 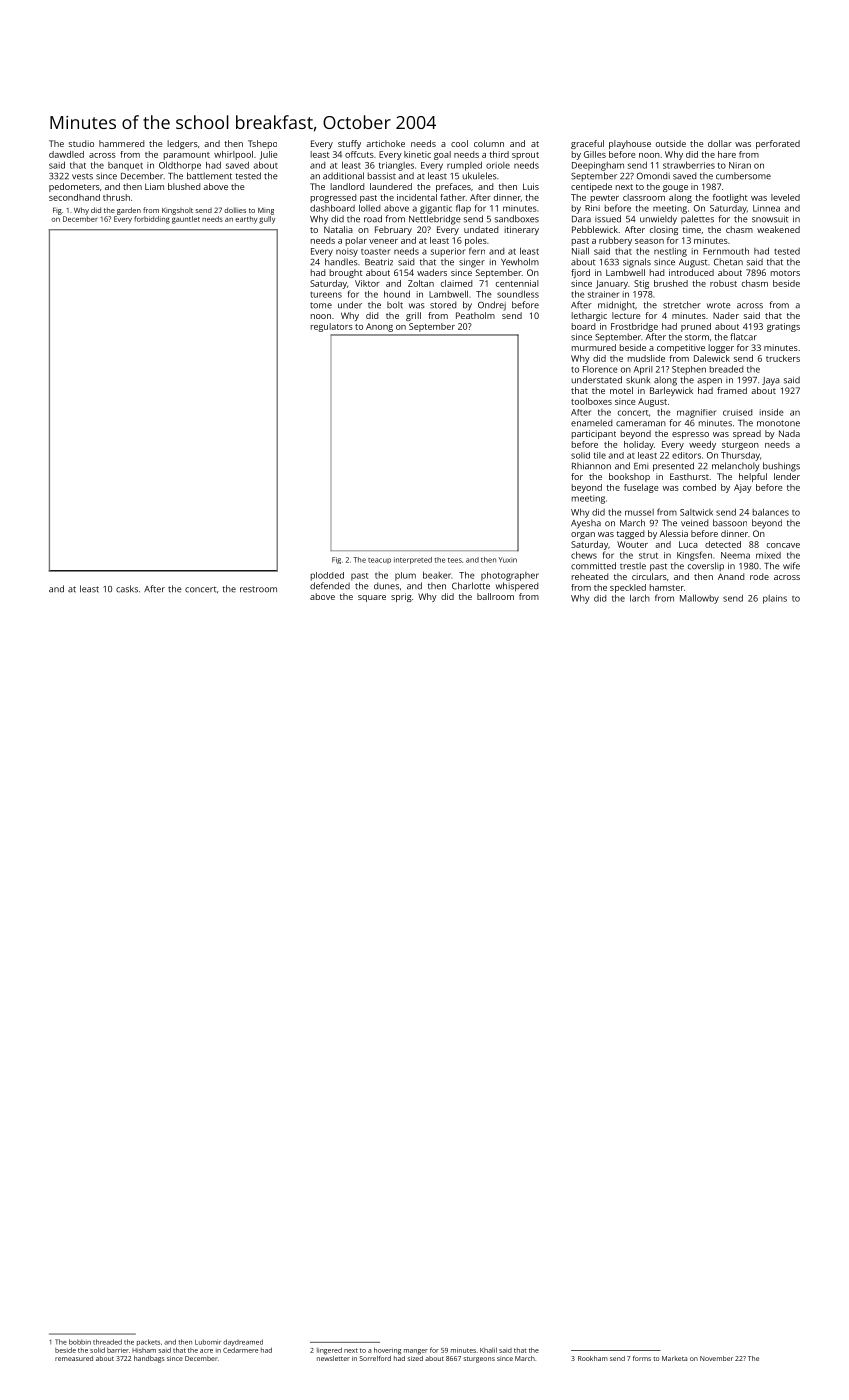 What do you see at coordinates (670, 252) in the page?
I see `nestling` at bounding box center [670, 252].
